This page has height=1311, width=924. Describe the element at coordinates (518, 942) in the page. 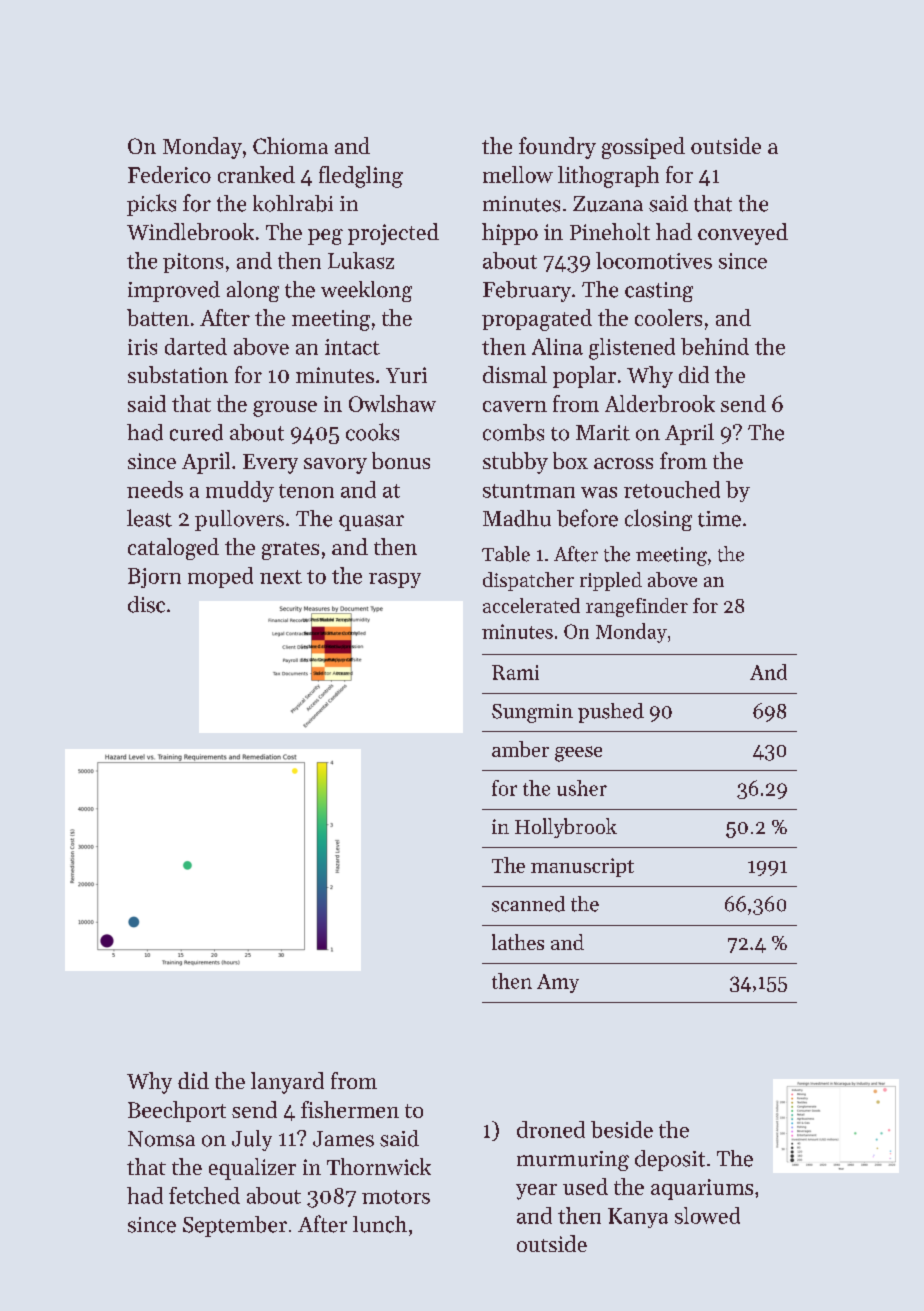

I see `lathes` at that location.
